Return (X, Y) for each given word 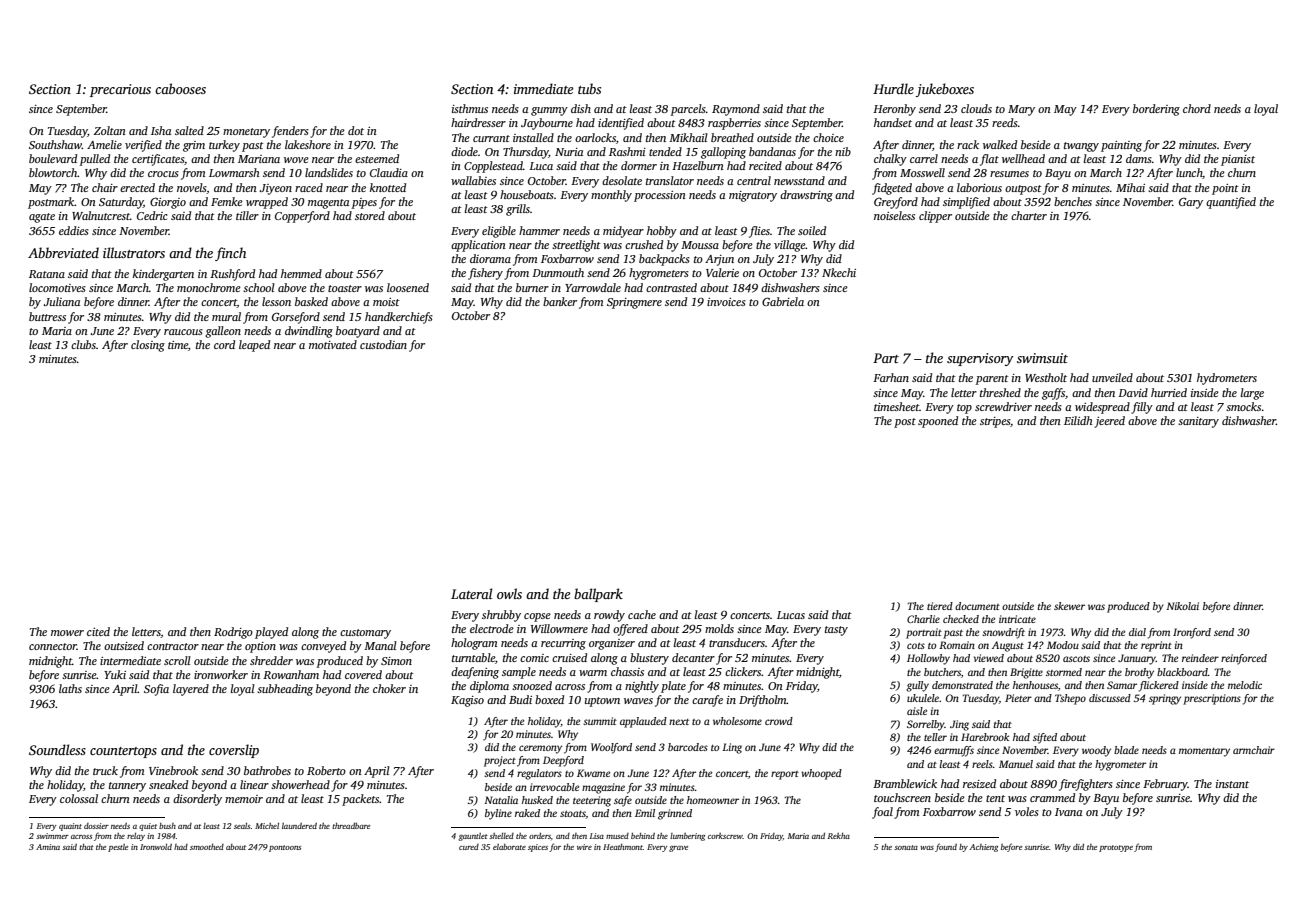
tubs (589, 88)
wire (584, 847)
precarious (120, 90)
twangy (1081, 147)
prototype (1116, 848)
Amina (48, 847)
